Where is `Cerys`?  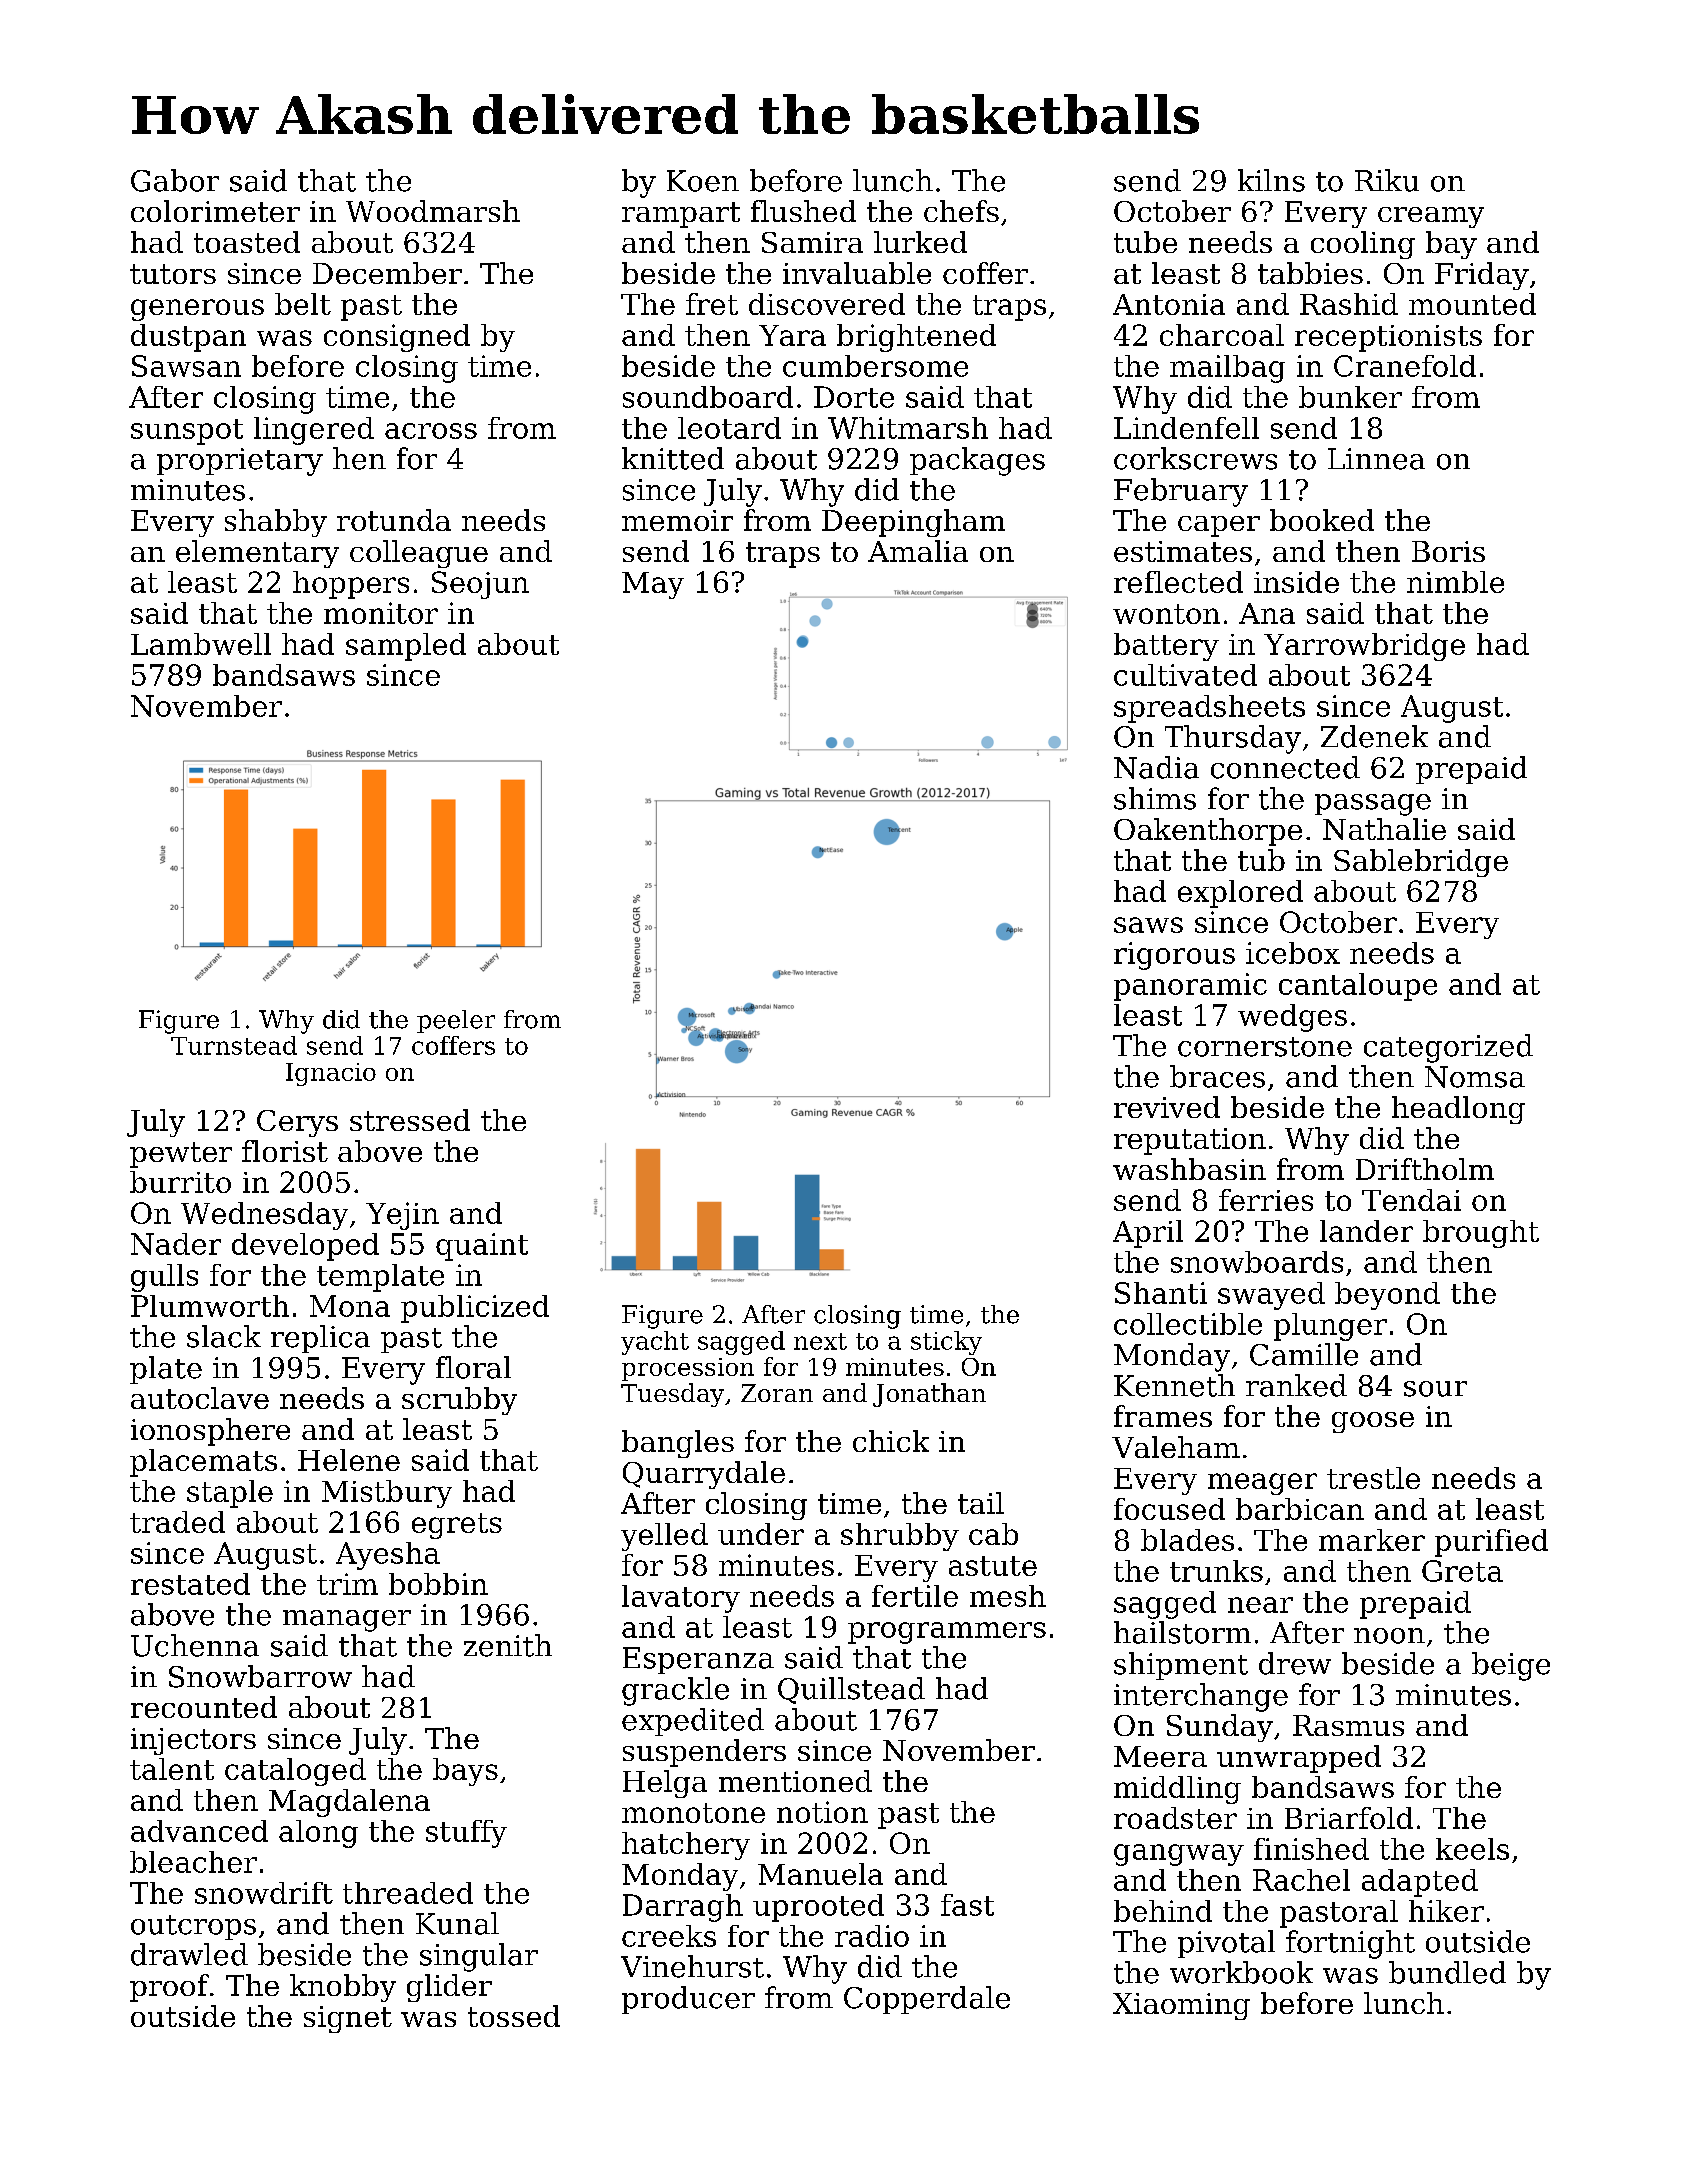
Cerys is located at coordinates (297, 1123).
